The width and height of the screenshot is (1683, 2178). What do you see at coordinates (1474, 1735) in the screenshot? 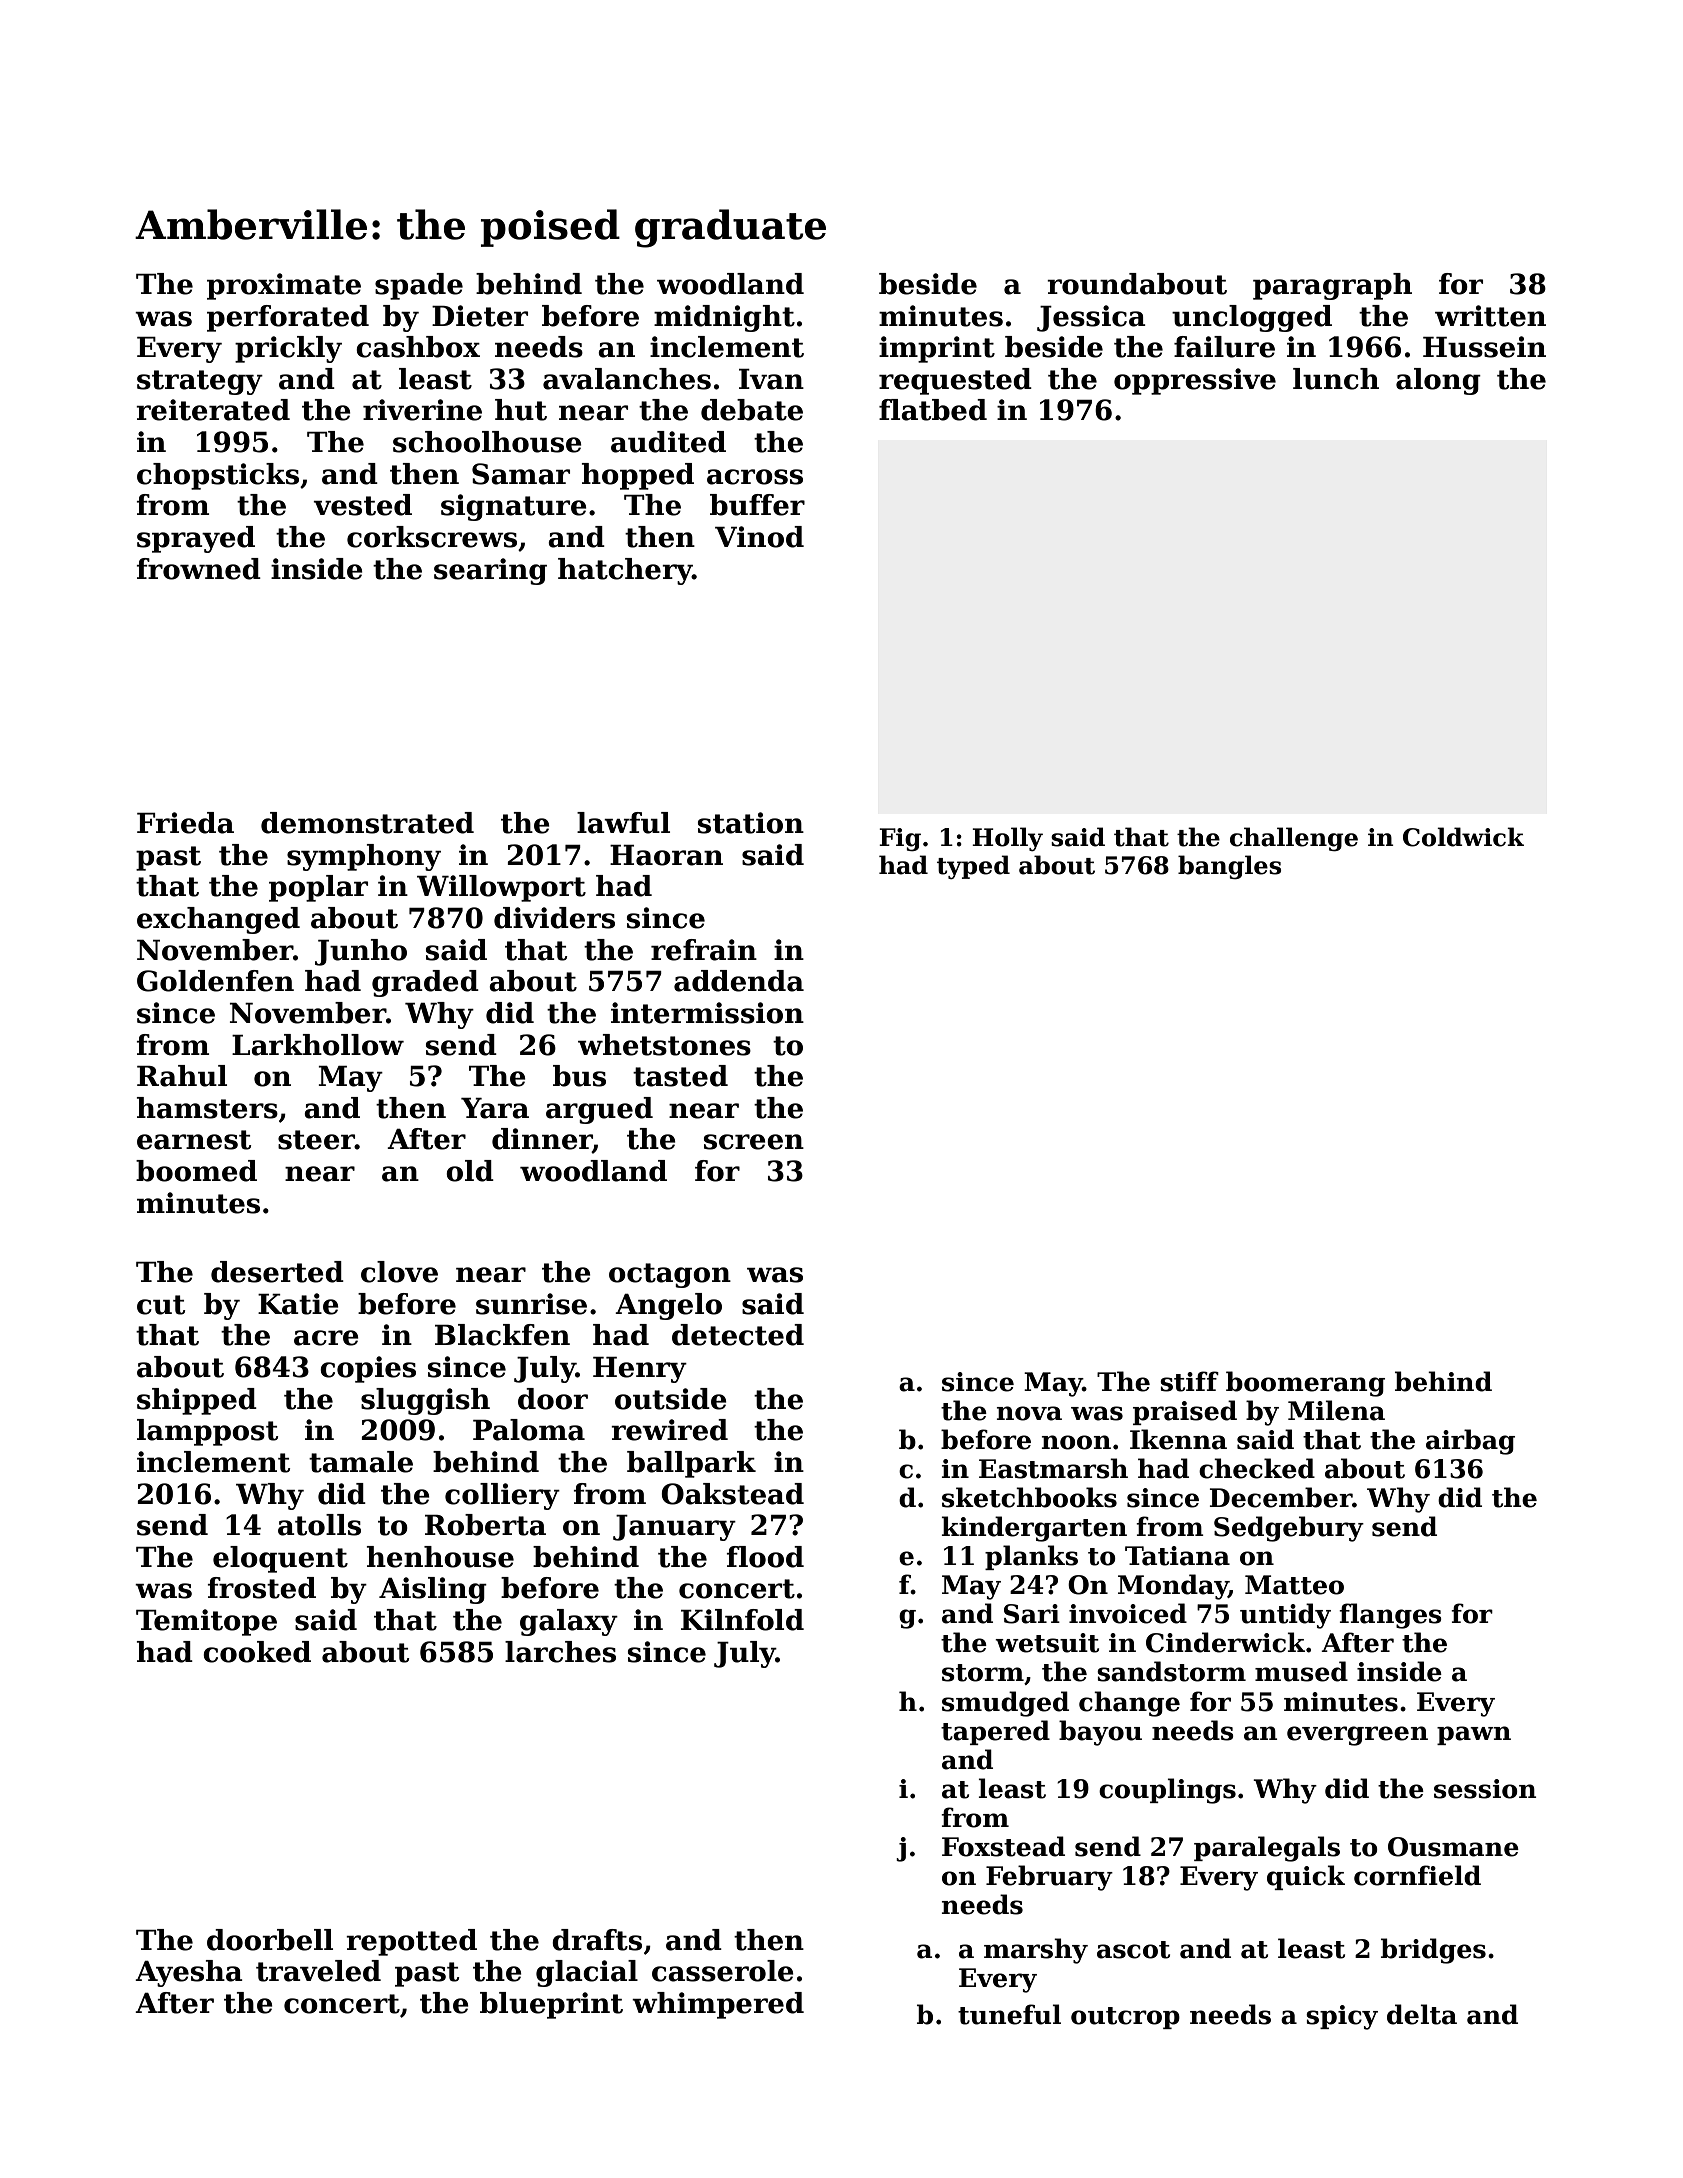
I see `pawn` at bounding box center [1474, 1735].
